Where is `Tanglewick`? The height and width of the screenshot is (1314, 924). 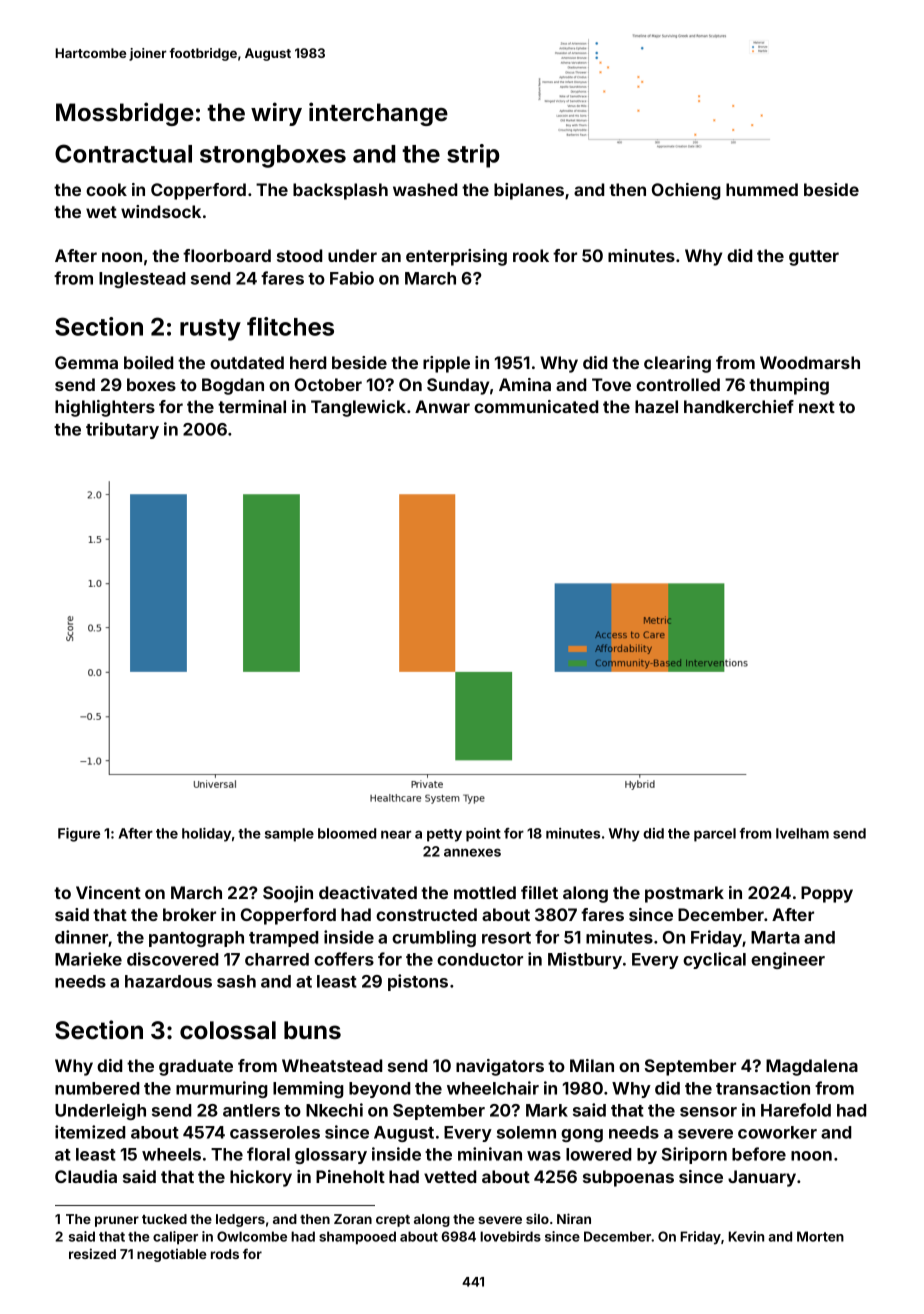
Tanglewick is located at coordinates (358, 408).
